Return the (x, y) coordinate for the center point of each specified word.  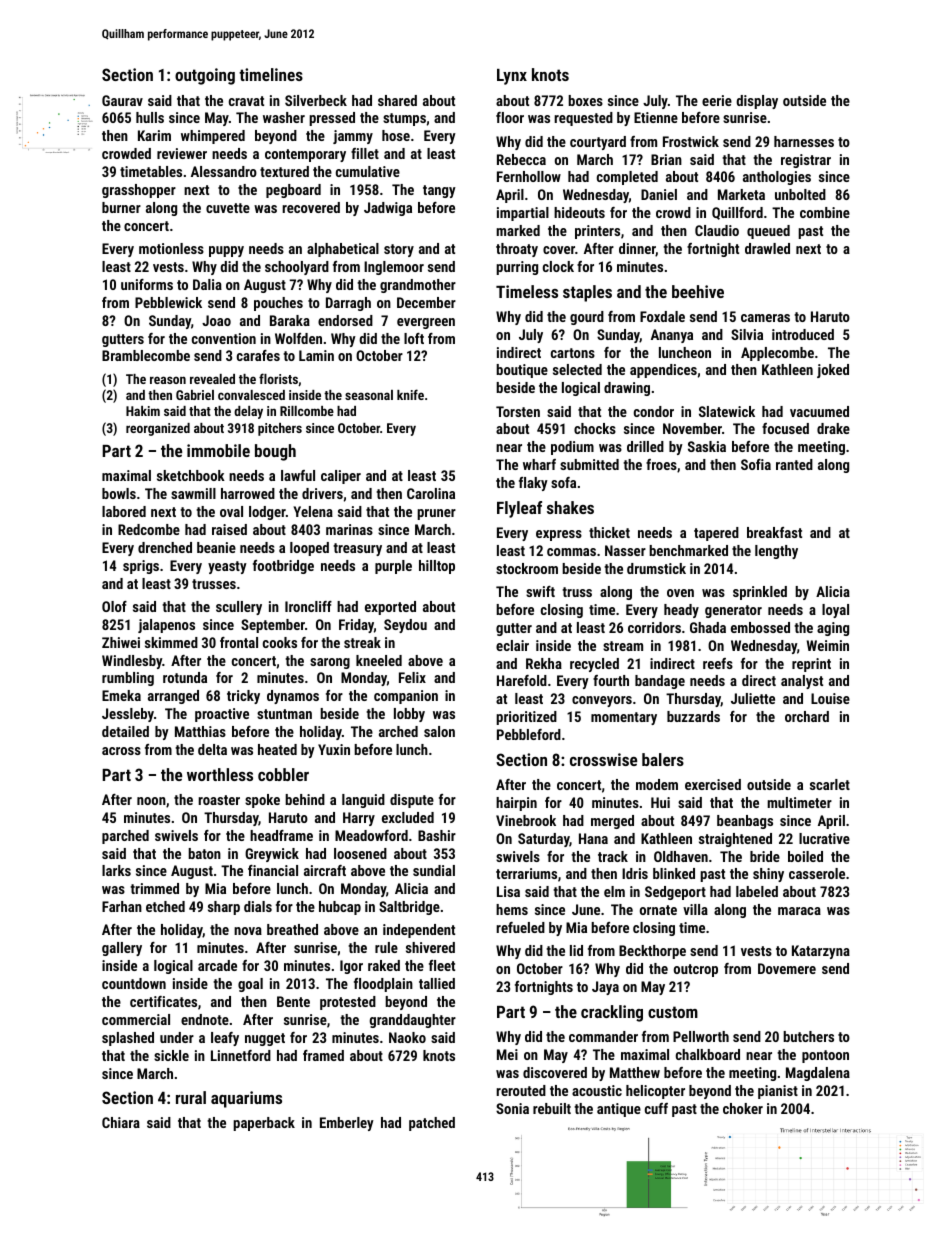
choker (743, 1108)
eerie (717, 100)
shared (397, 100)
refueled (520, 927)
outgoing (205, 76)
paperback (264, 1124)
